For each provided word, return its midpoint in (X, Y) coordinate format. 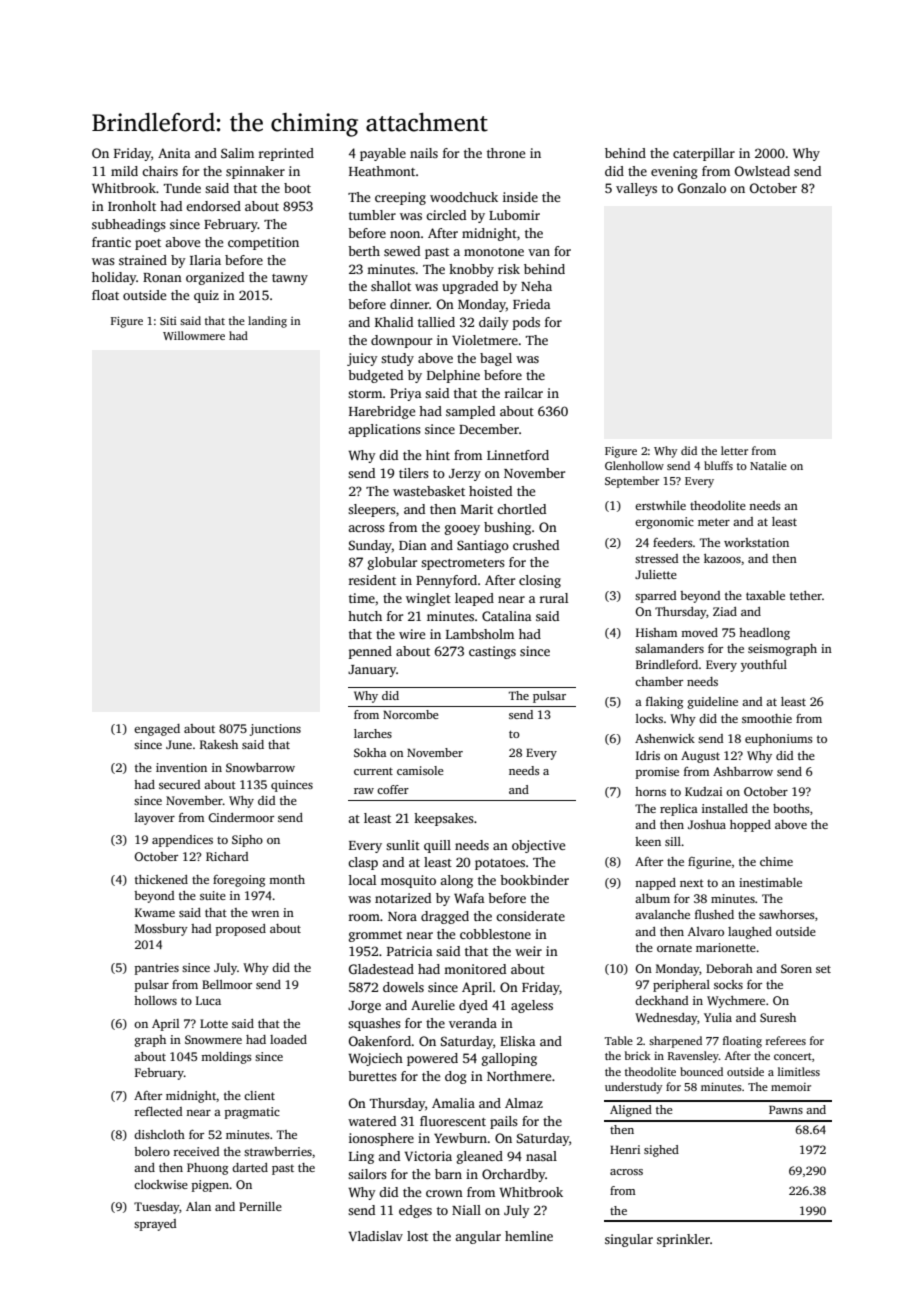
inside (520, 197)
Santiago (483, 546)
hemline (529, 1236)
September (632, 482)
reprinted (286, 154)
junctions (275, 730)
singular (629, 1240)
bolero (152, 1151)
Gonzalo (702, 188)
